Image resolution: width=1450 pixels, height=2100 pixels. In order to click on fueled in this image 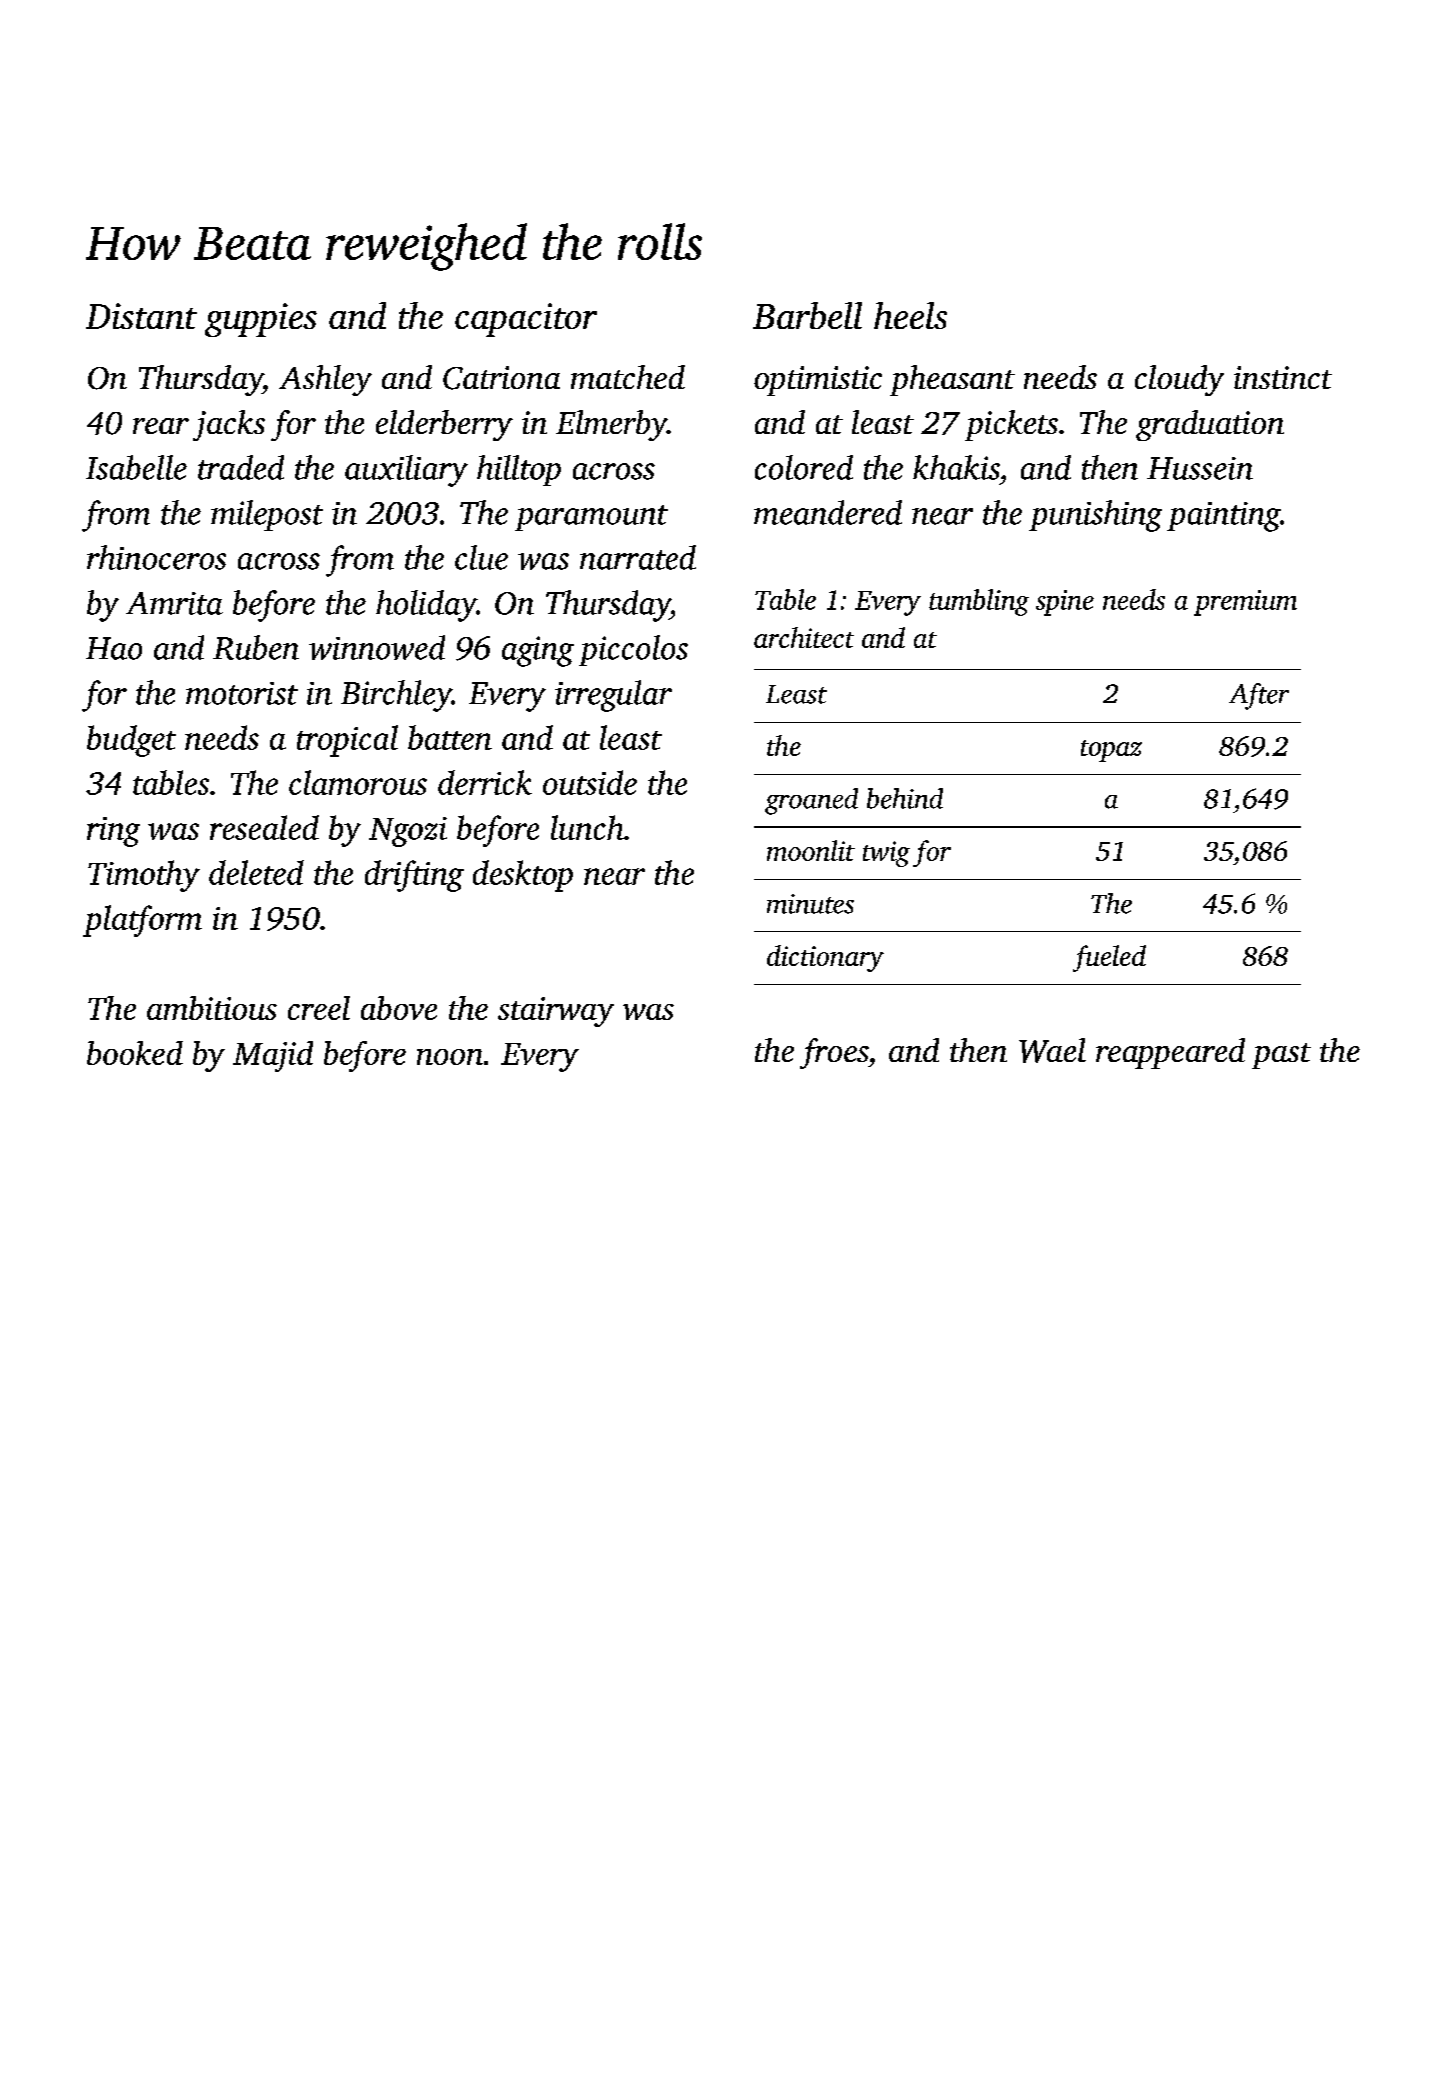, I will do `click(1109, 958)`.
